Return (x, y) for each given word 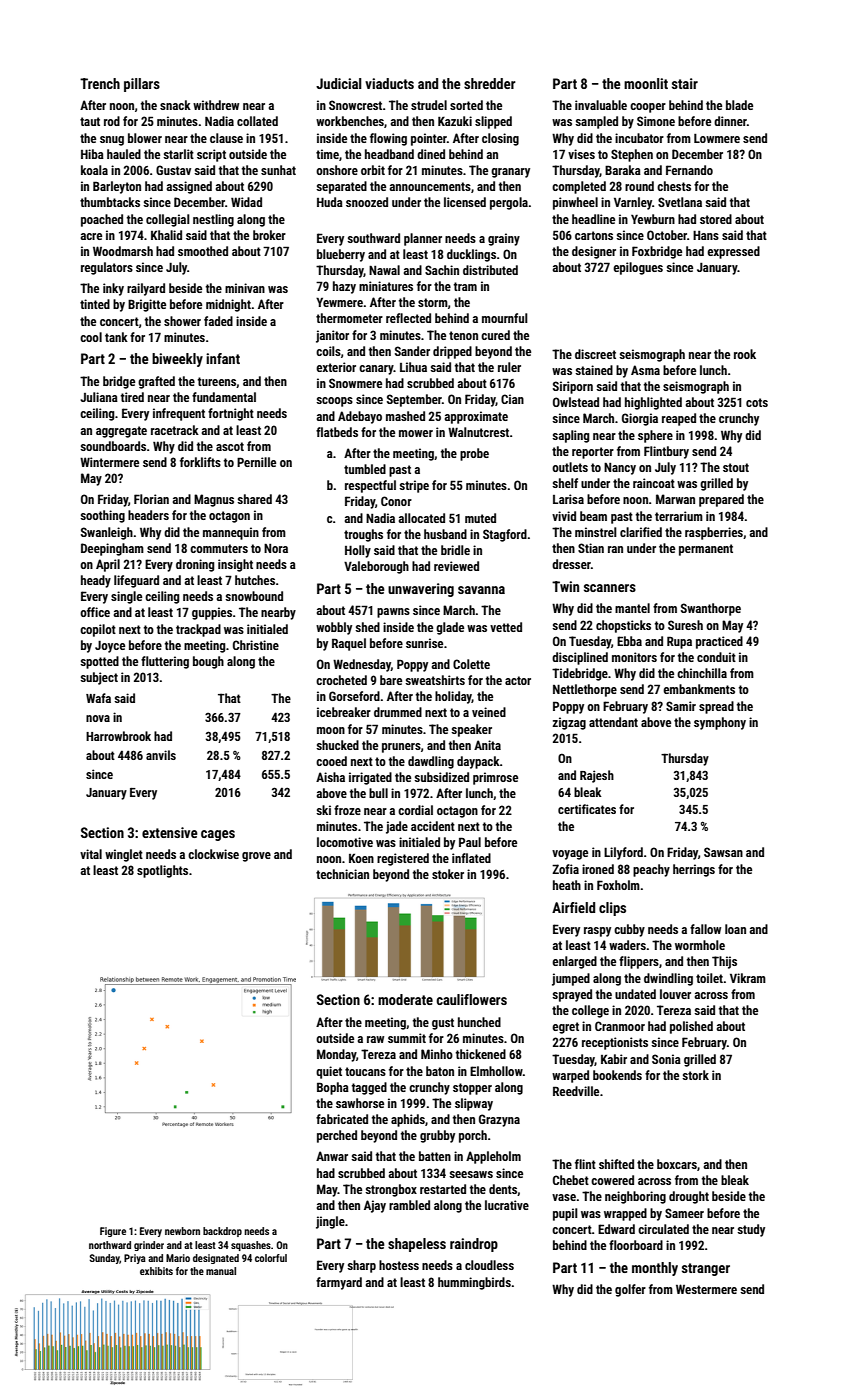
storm (433, 302)
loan (735, 929)
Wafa (98, 698)
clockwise (213, 854)
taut (90, 121)
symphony (720, 723)
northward (110, 1245)
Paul (470, 842)
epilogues (638, 268)
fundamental (224, 397)
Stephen (632, 155)
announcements (430, 186)
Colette (471, 664)
